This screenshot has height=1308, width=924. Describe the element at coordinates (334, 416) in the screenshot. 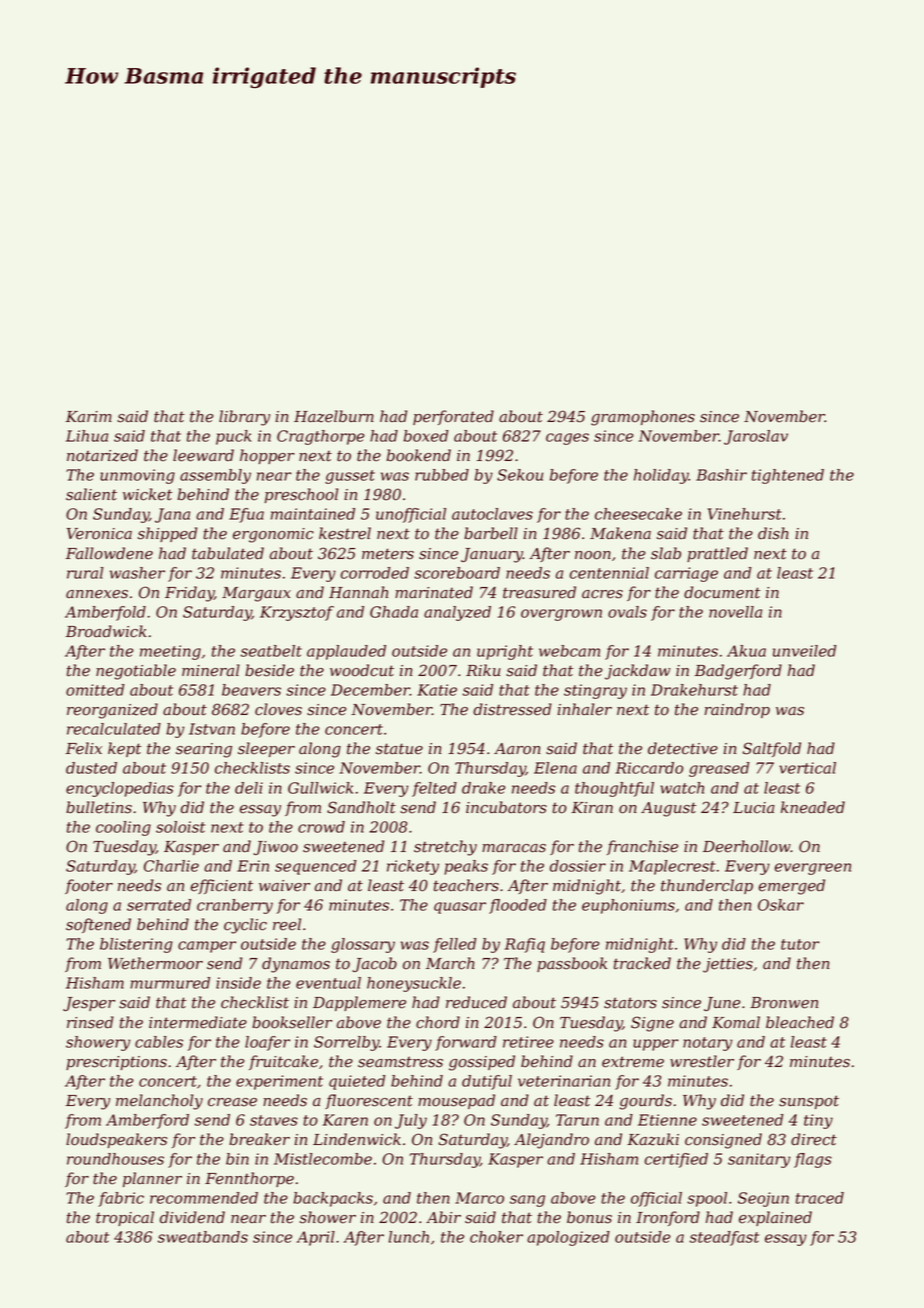

I see `Hazelburn` at that location.
